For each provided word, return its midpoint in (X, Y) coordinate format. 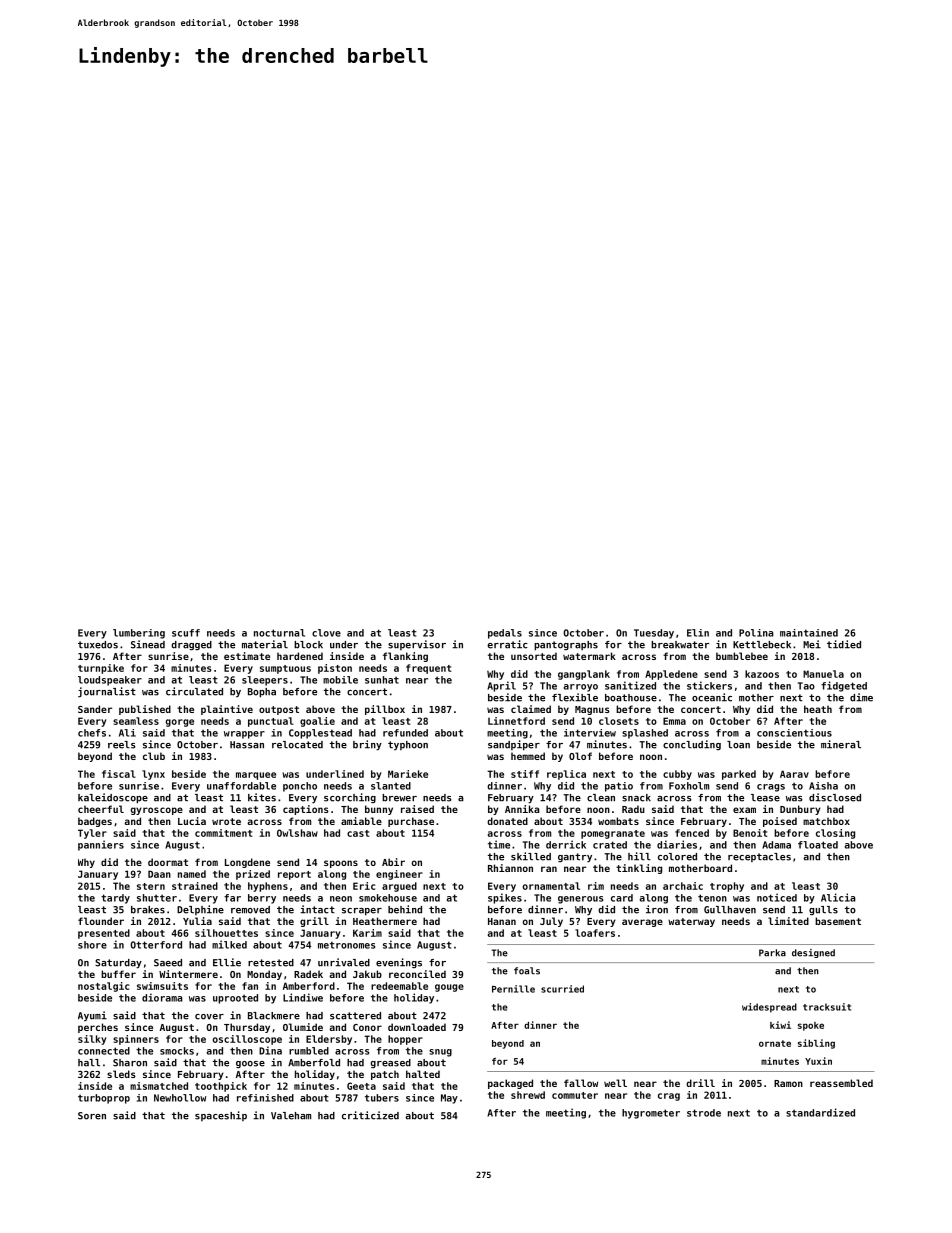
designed (813, 953)
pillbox (385, 710)
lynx (153, 775)
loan (738, 745)
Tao (806, 686)
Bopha (262, 693)
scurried (562, 989)
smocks (177, 1051)
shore (92, 945)
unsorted (534, 656)
